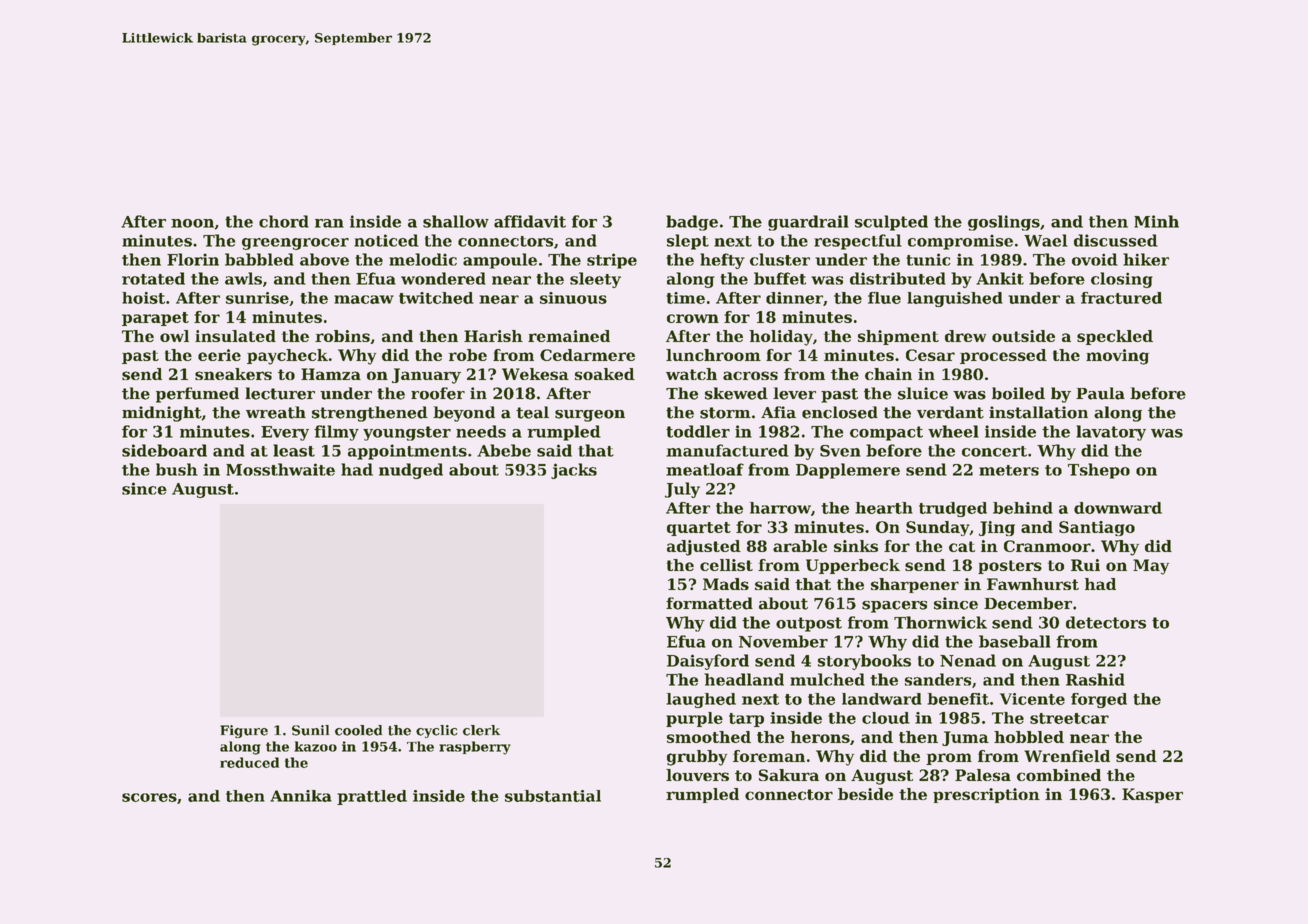  I want to click on badge, so click(692, 223).
